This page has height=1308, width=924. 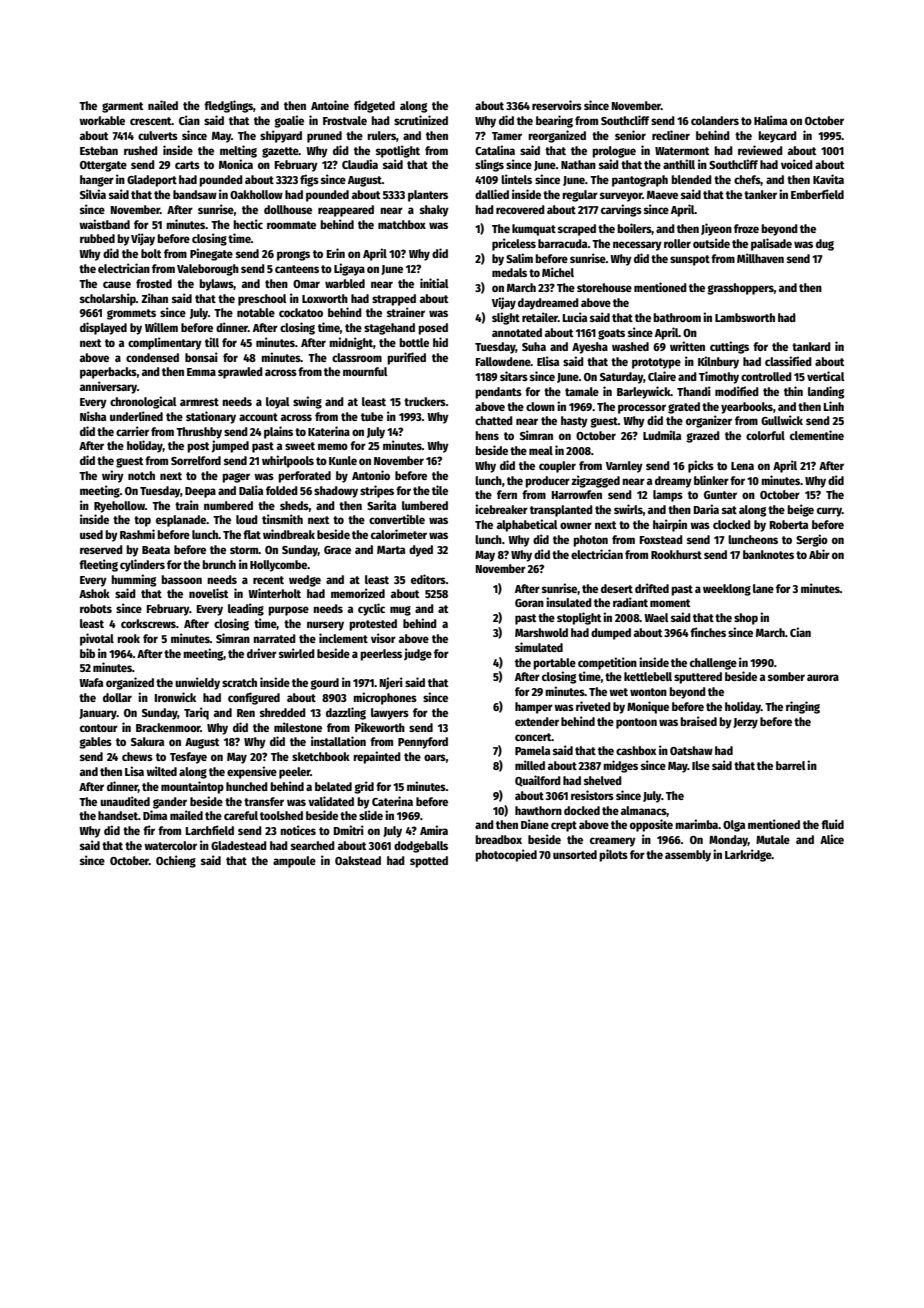 I want to click on Larkridge, so click(x=748, y=855).
